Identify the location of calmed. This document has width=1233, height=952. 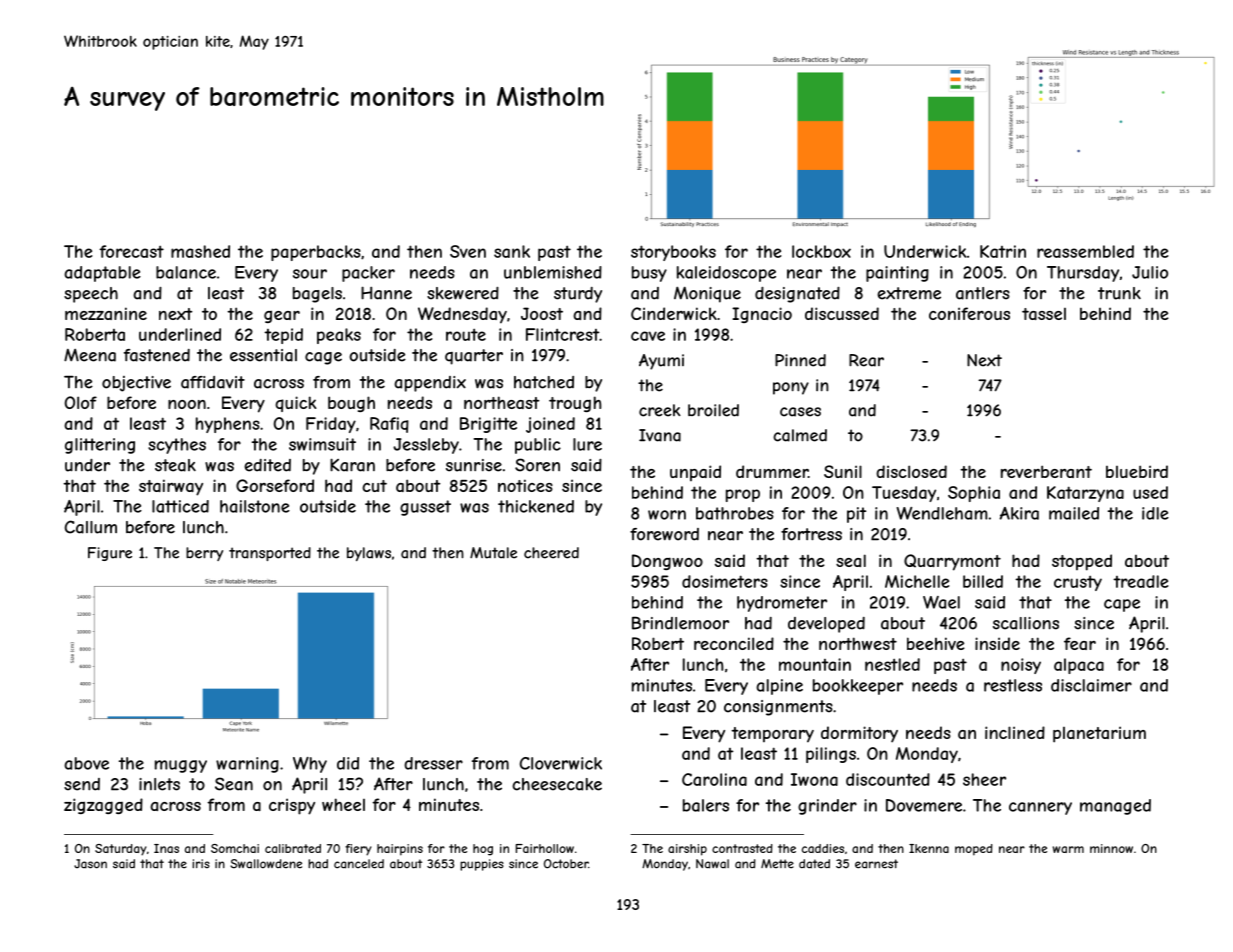
(800, 435).
